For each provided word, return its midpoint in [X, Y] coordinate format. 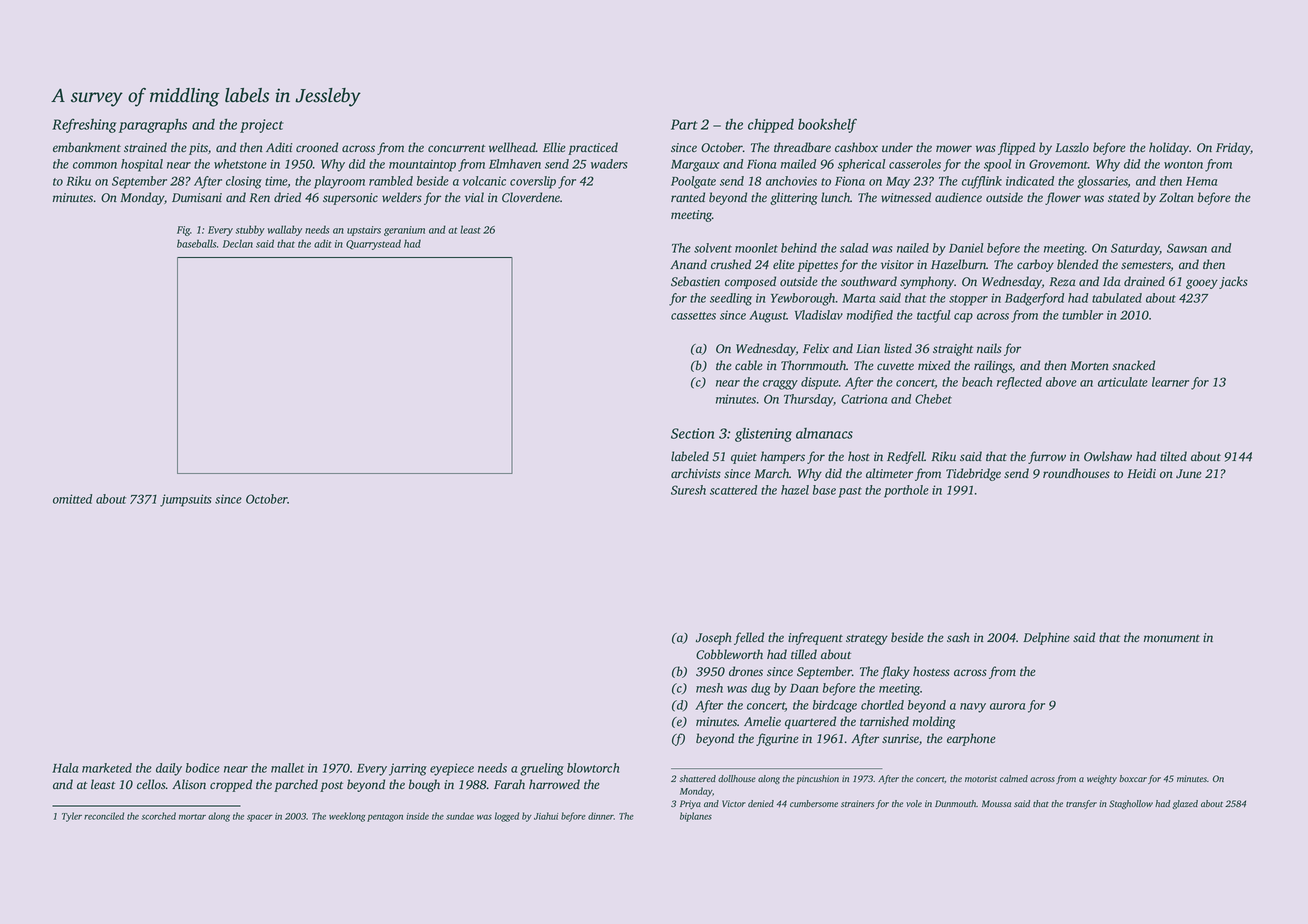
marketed [107, 768]
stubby [250, 230]
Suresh [688, 490]
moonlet [756, 248]
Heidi [1141, 473]
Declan [238, 243]
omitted [72, 499]
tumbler [1082, 315]
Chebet [933, 399]
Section [692, 433]
